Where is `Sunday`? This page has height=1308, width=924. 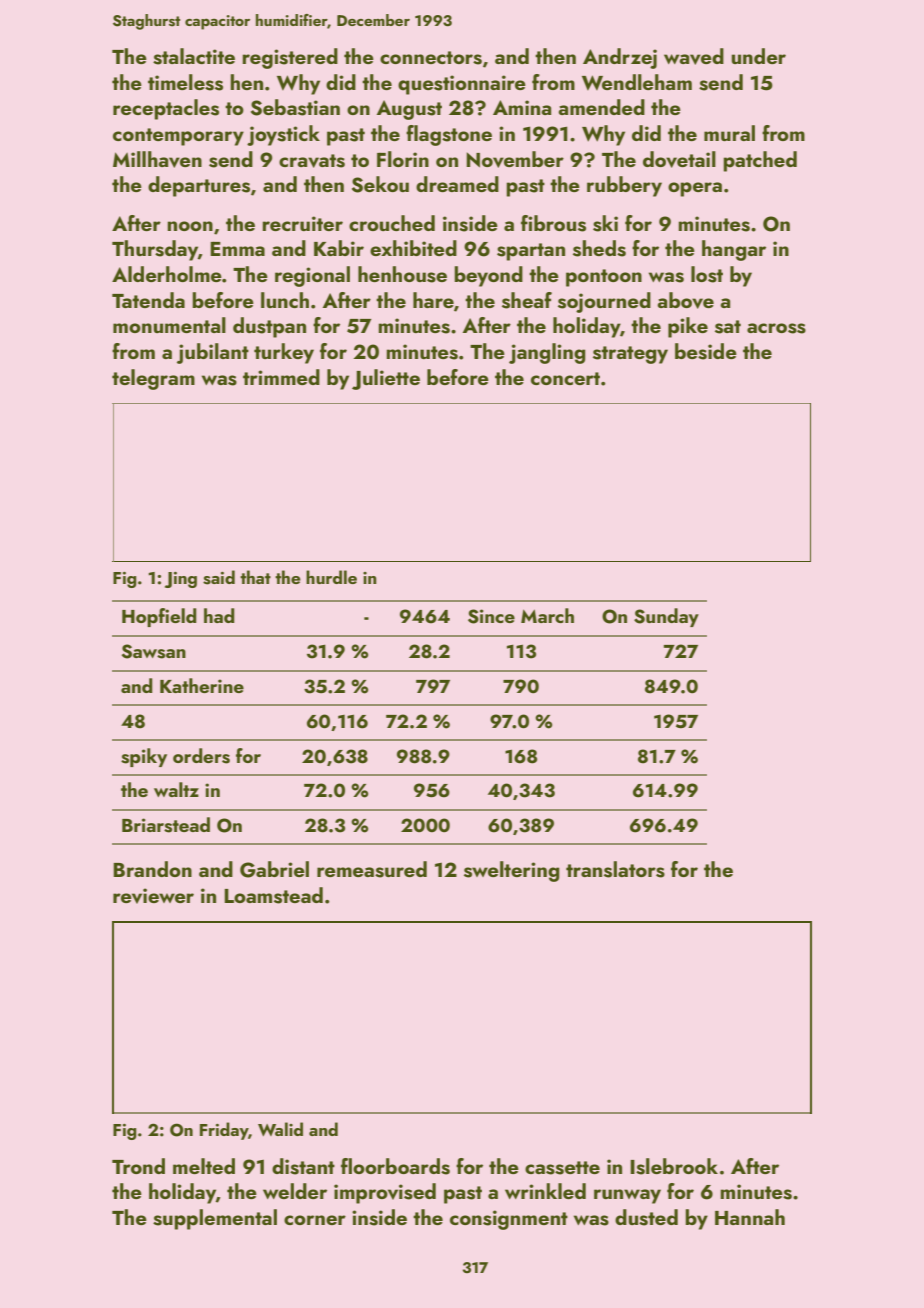
Sunday is located at coordinates (666, 617).
